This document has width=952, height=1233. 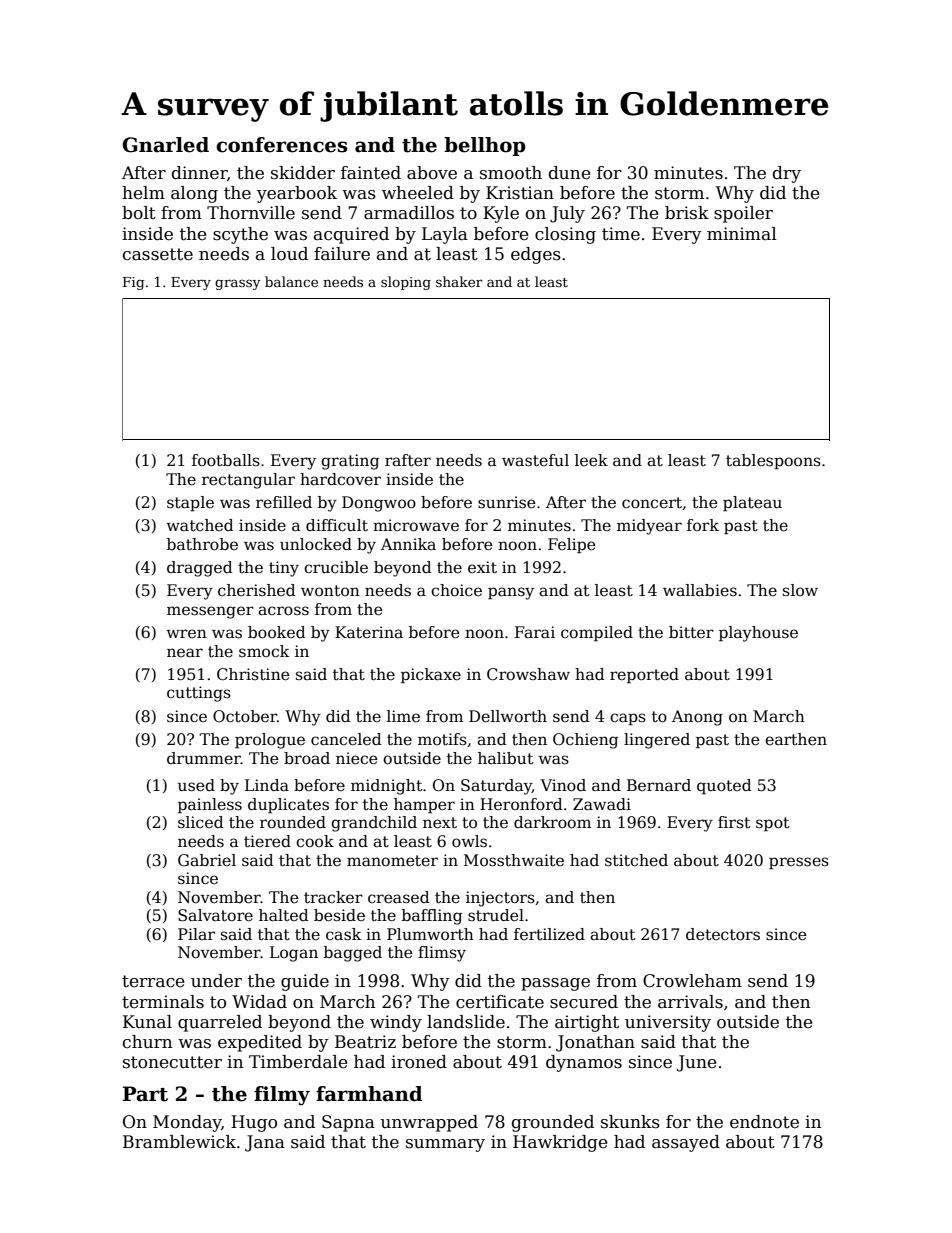 What do you see at coordinates (265, 1143) in the document?
I see `Jana` at bounding box center [265, 1143].
